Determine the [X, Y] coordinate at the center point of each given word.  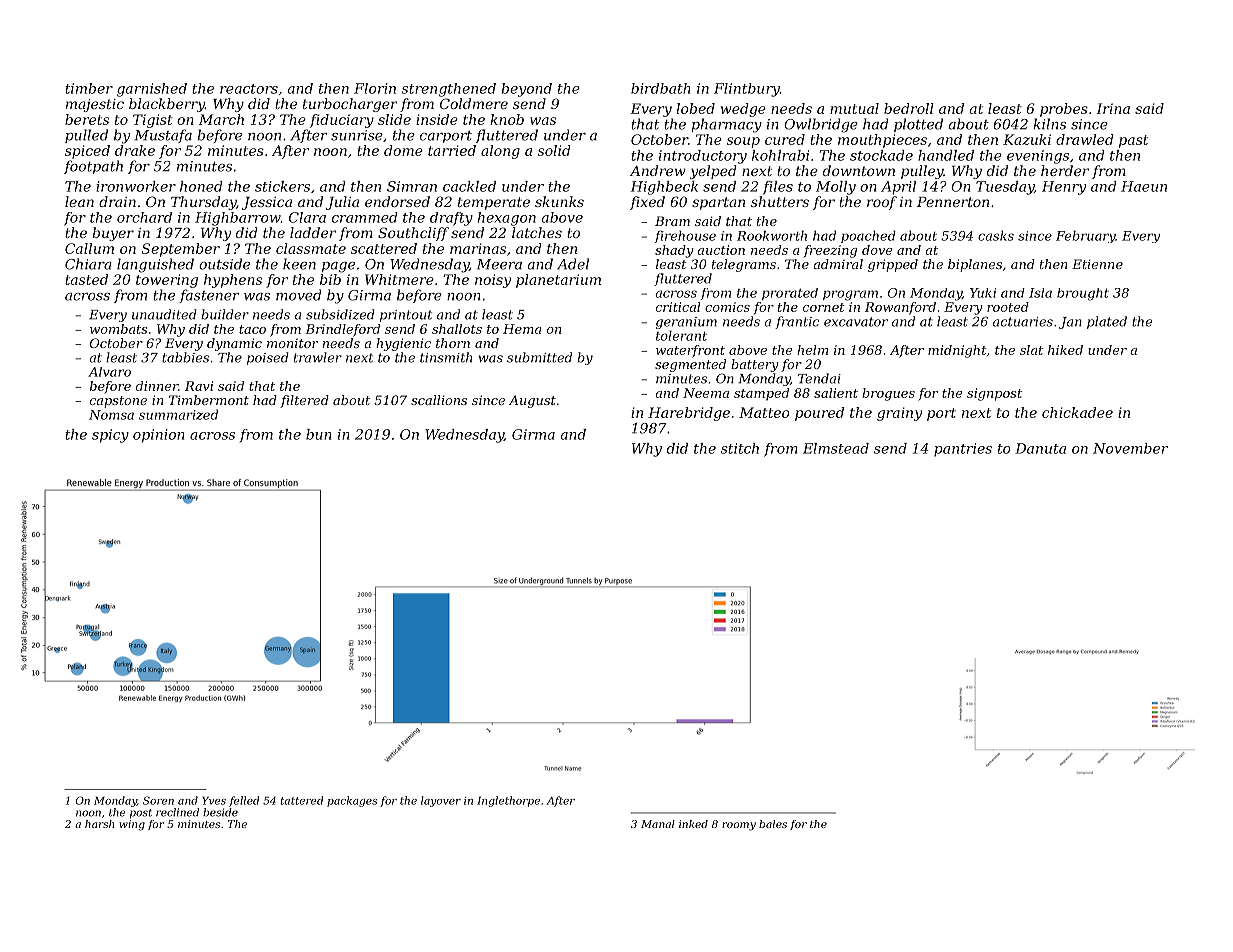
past [1133, 141]
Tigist [153, 121]
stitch [740, 448]
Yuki [983, 293]
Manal [658, 824]
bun [319, 434]
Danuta [1040, 448]
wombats [118, 329]
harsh [99, 824]
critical [678, 307]
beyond [527, 90]
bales [773, 824]
